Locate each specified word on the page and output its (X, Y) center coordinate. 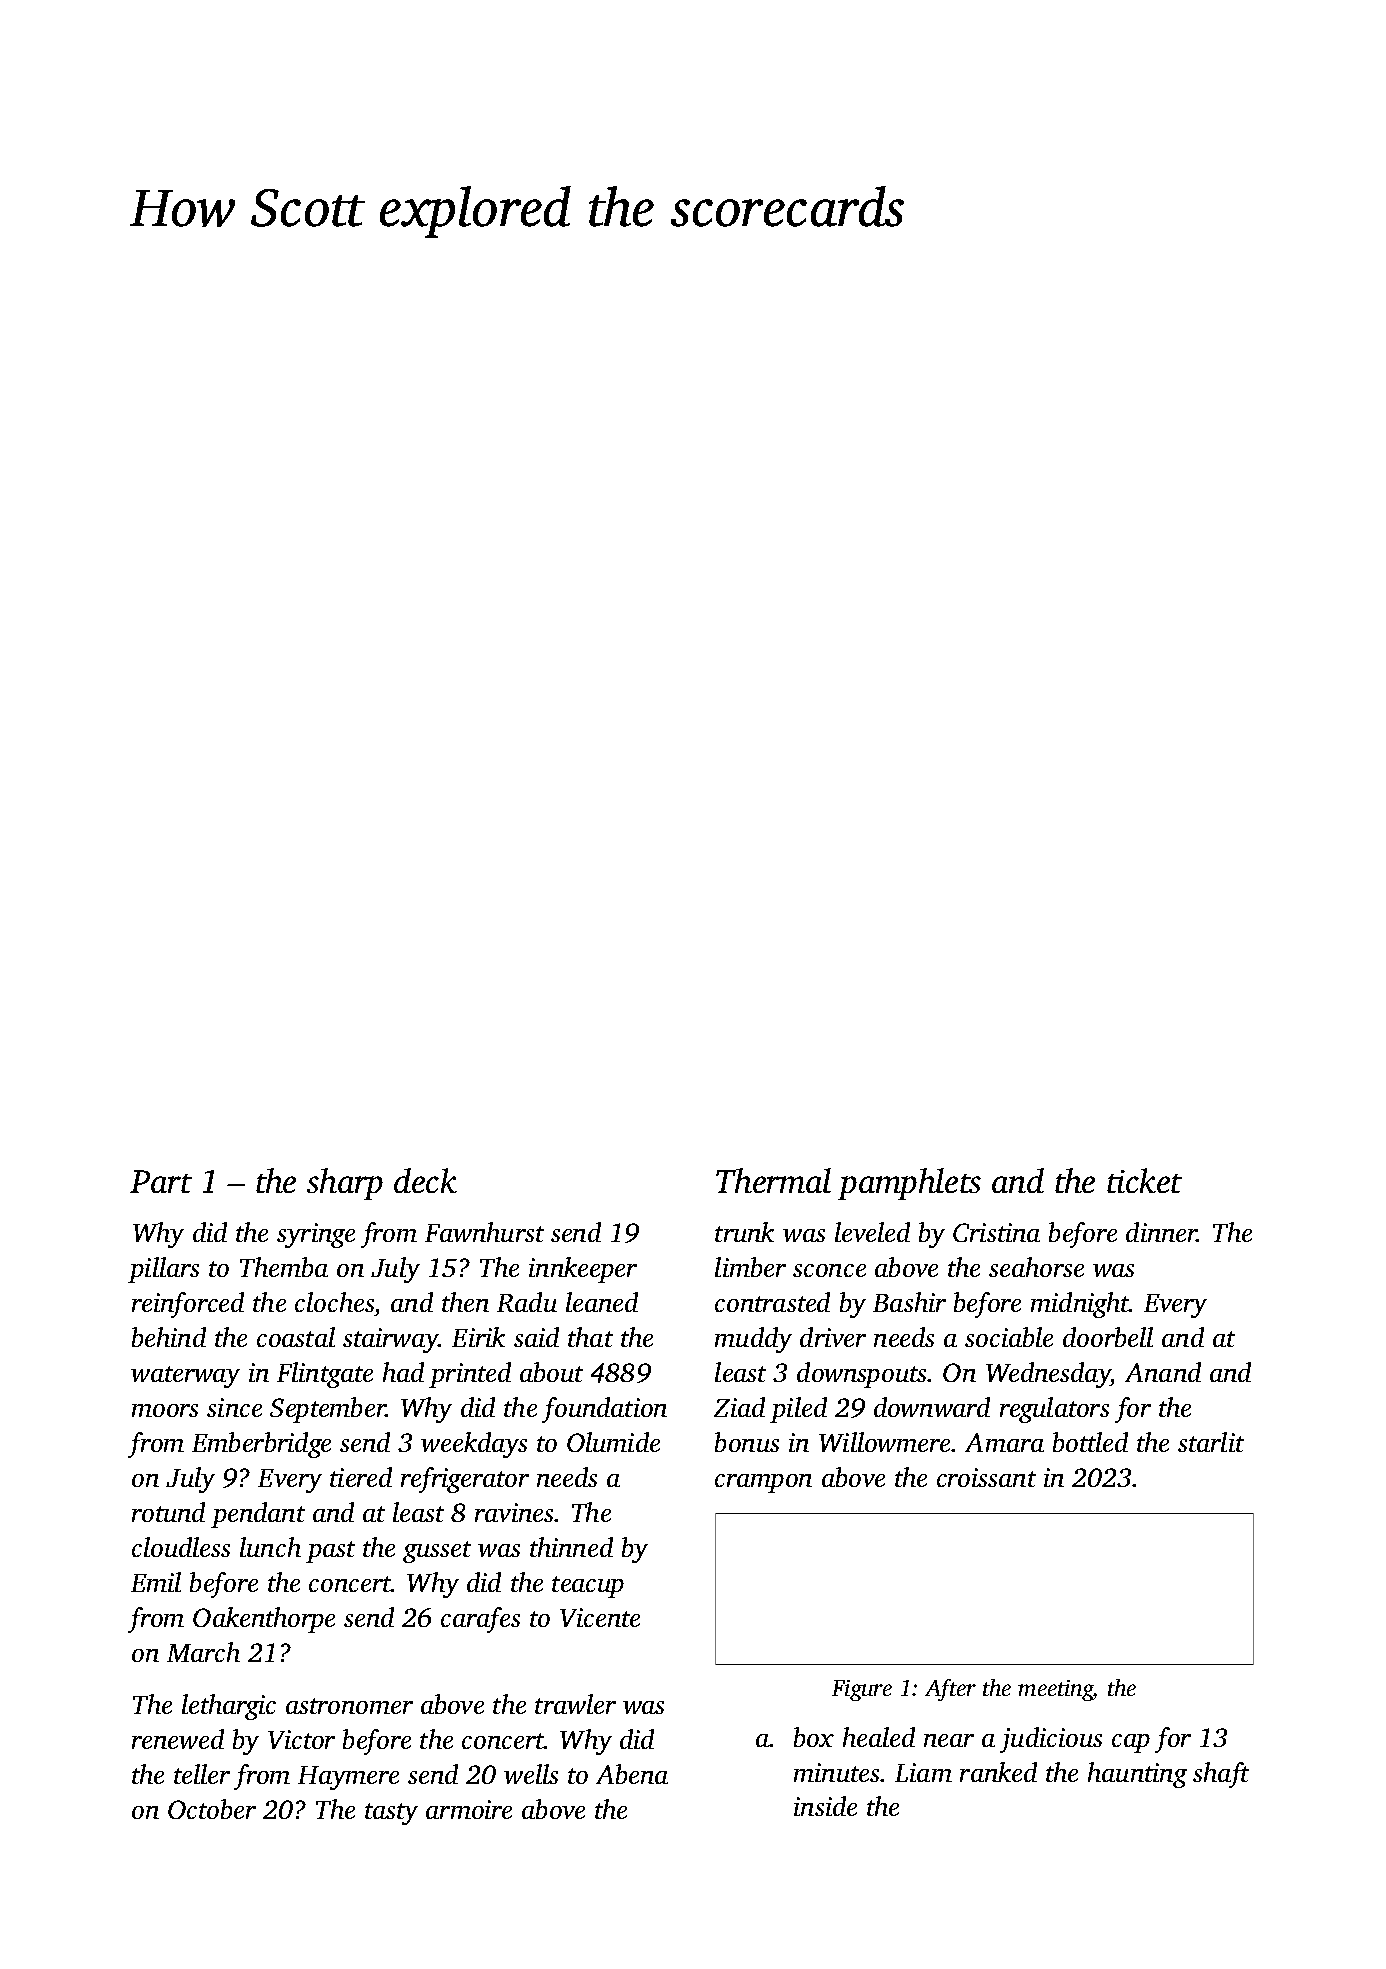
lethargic (229, 1707)
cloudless (181, 1547)
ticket (1144, 1180)
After (950, 1690)
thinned (571, 1547)
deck (425, 1180)
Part (161, 1181)
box (814, 1737)
